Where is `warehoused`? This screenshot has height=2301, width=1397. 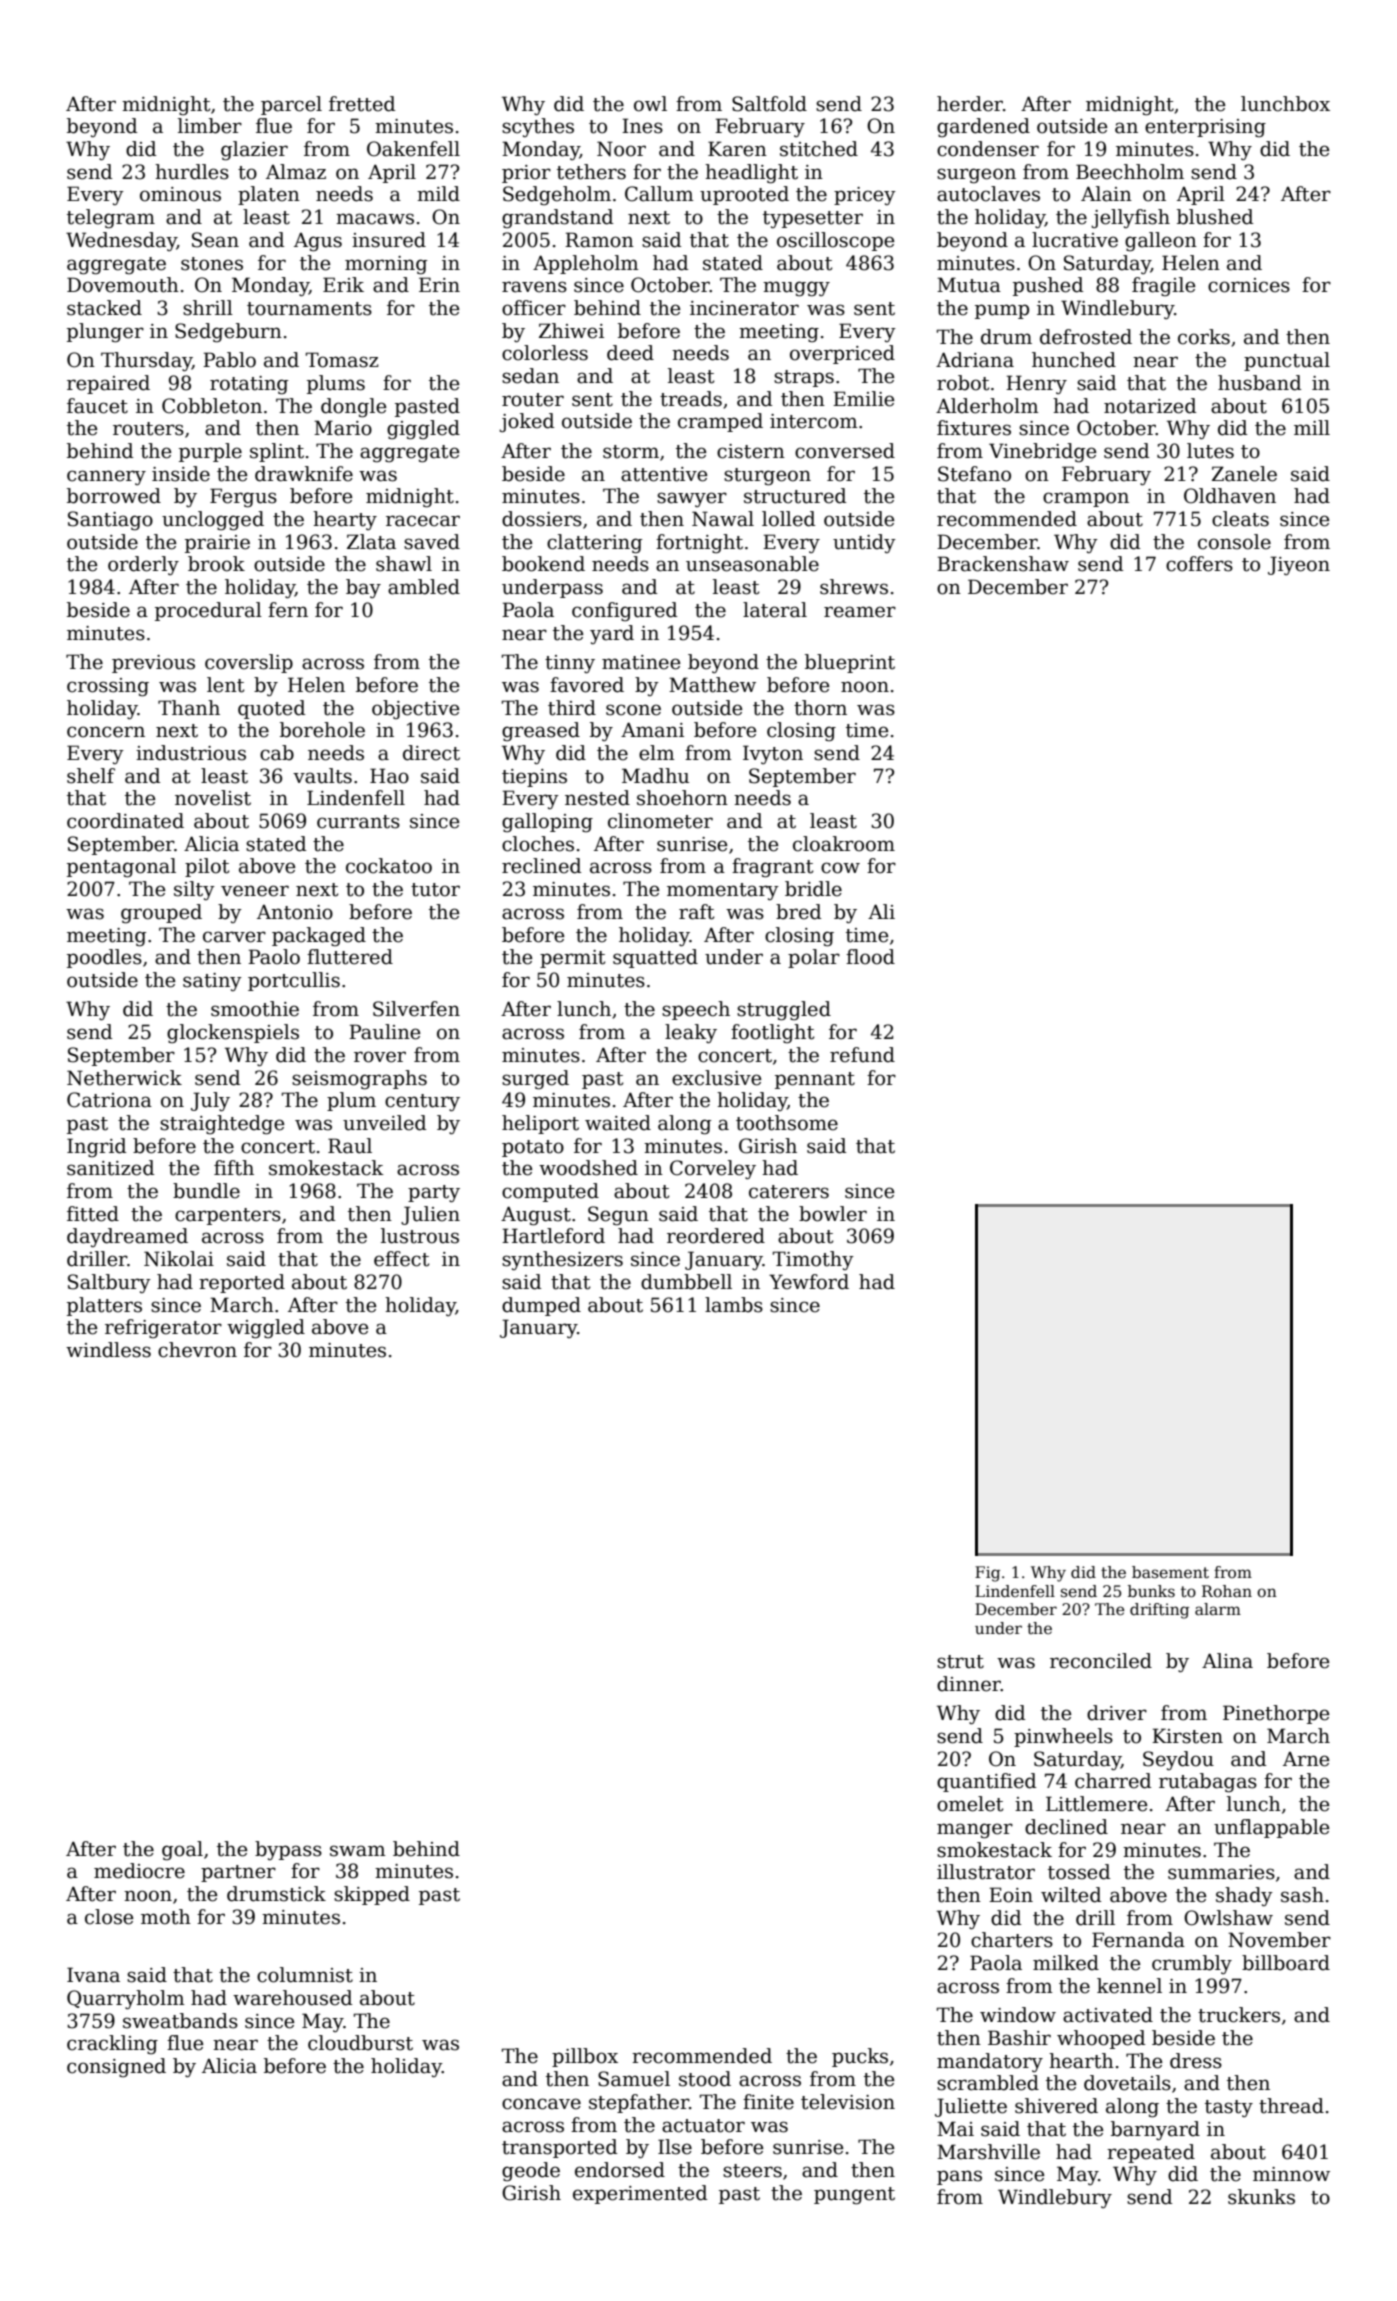
warehoused is located at coordinates (293, 1998).
